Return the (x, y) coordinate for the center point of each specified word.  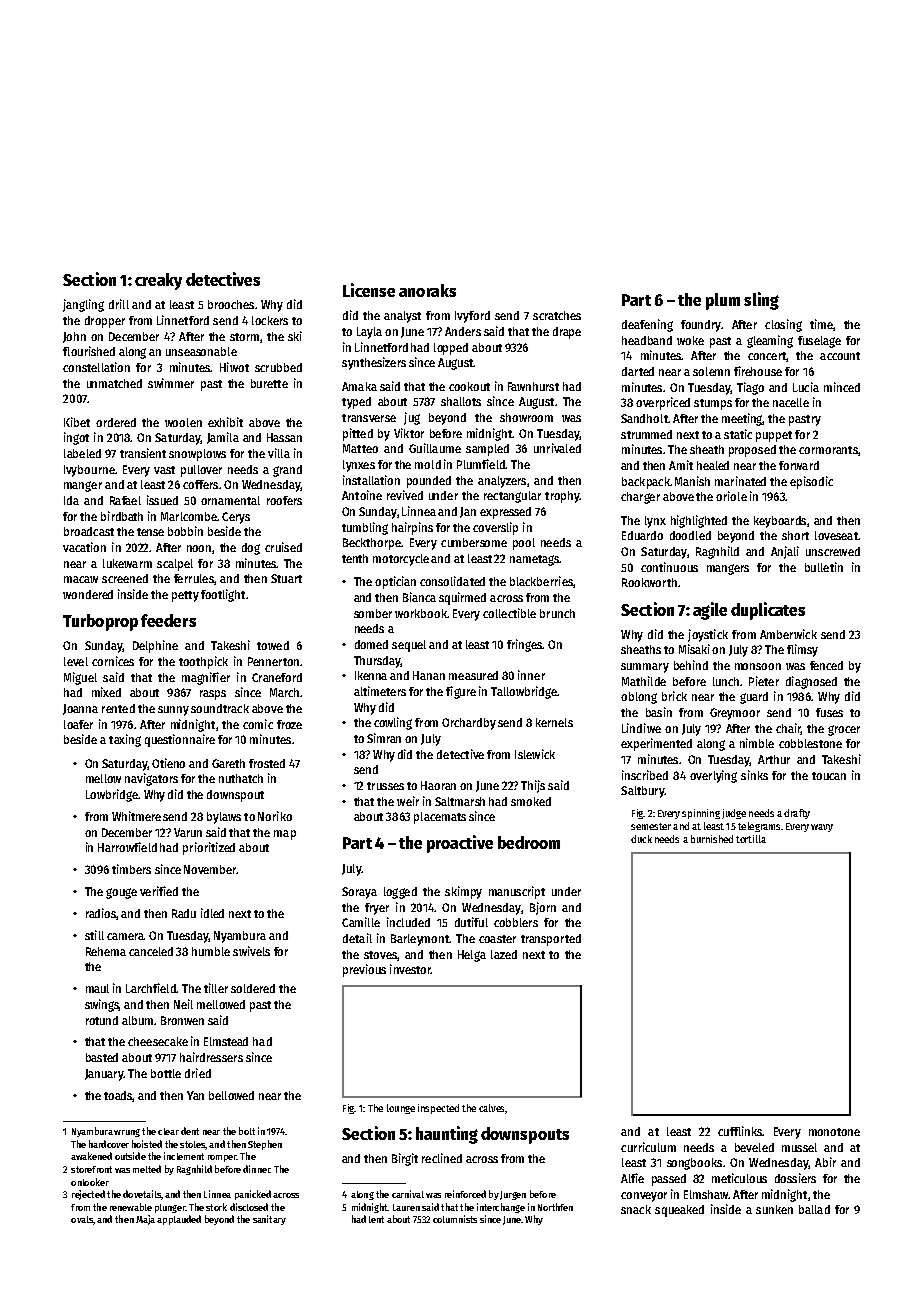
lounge (401, 1109)
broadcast (89, 531)
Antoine (362, 495)
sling (761, 301)
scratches (557, 315)
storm (244, 337)
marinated (740, 481)
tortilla (751, 839)
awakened (91, 1156)
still (94, 935)
